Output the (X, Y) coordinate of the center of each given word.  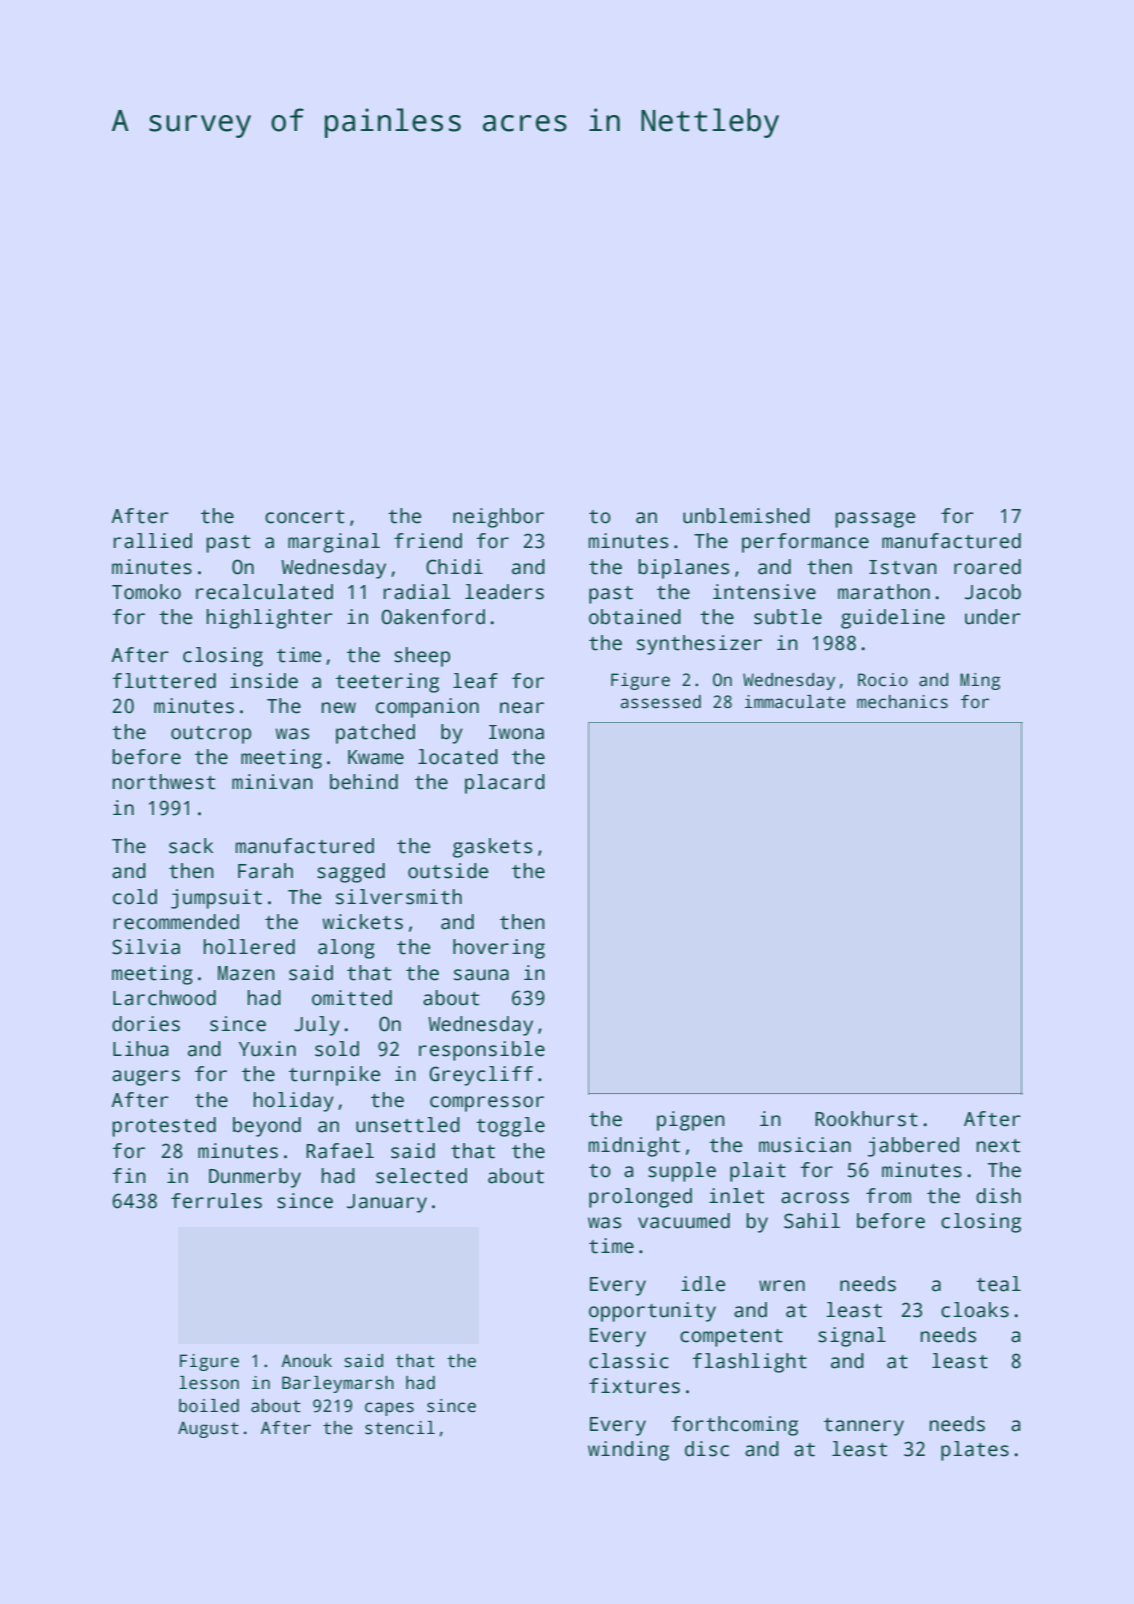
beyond (267, 1127)
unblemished (746, 516)
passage (875, 520)
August (208, 1429)
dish (998, 1196)
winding (628, 1451)
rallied (152, 541)
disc (707, 1449)
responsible (482, 1051)
